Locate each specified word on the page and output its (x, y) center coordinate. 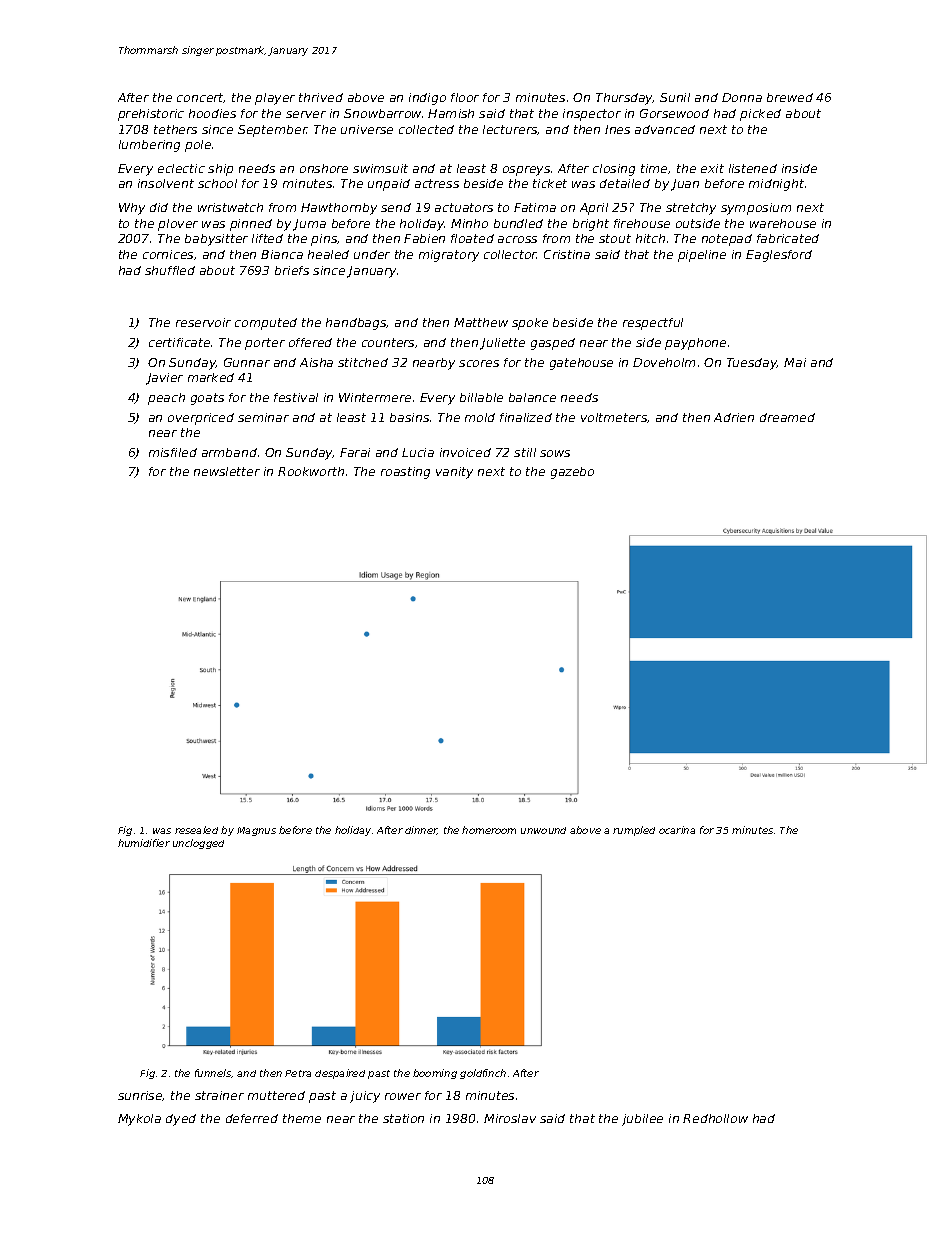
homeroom (489, 830)
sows (555, 453)
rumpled (634, 831)
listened (753, 168)
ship (220, 170)
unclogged (198, 844)
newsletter (227, 471)
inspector (592, 115)
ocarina (677, 830)
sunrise (140, 1096)
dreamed (787, 417)
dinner (421, 830)
